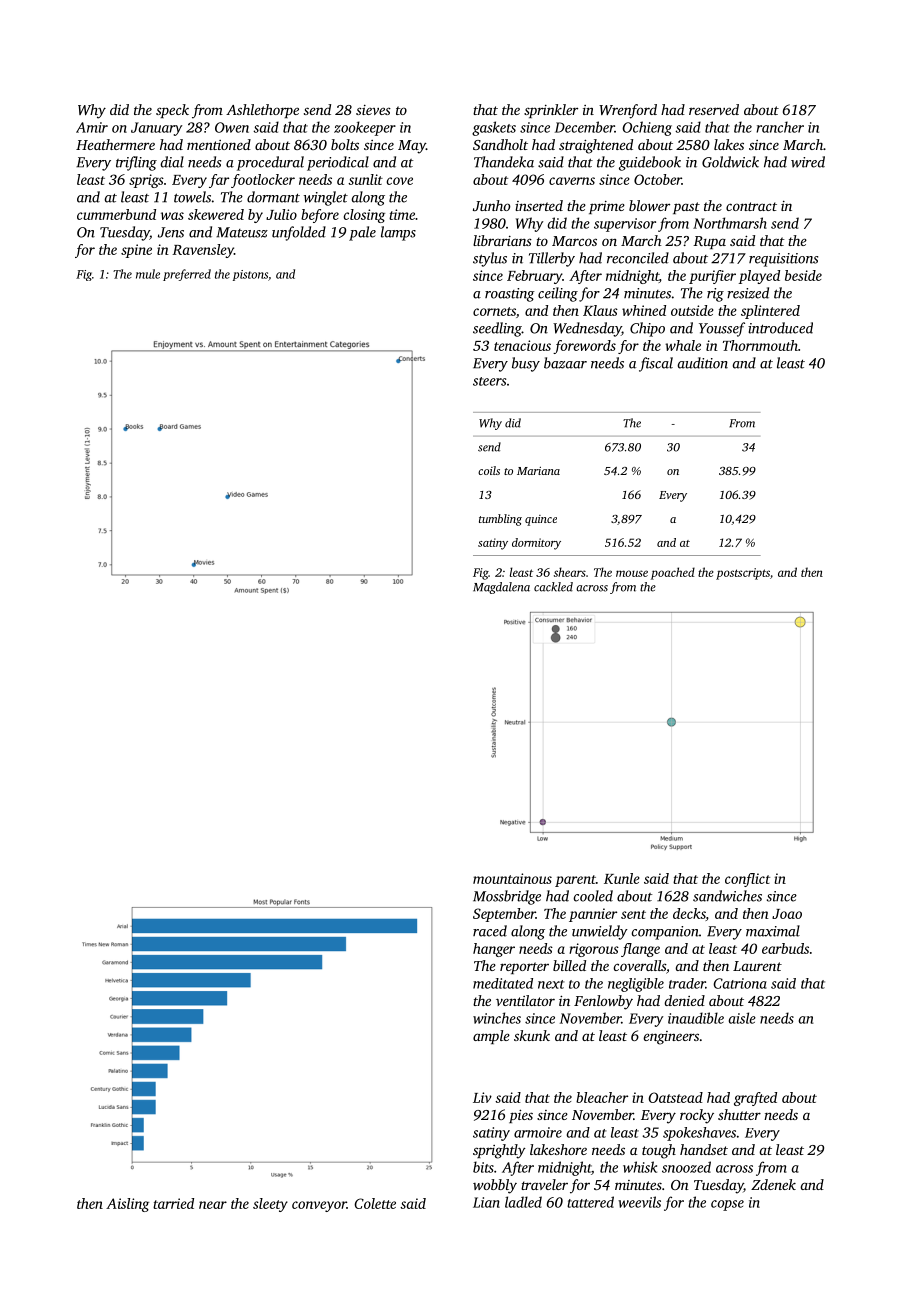 This page has height=1316, width=908. I want to click on raced, so click(490, 931).
